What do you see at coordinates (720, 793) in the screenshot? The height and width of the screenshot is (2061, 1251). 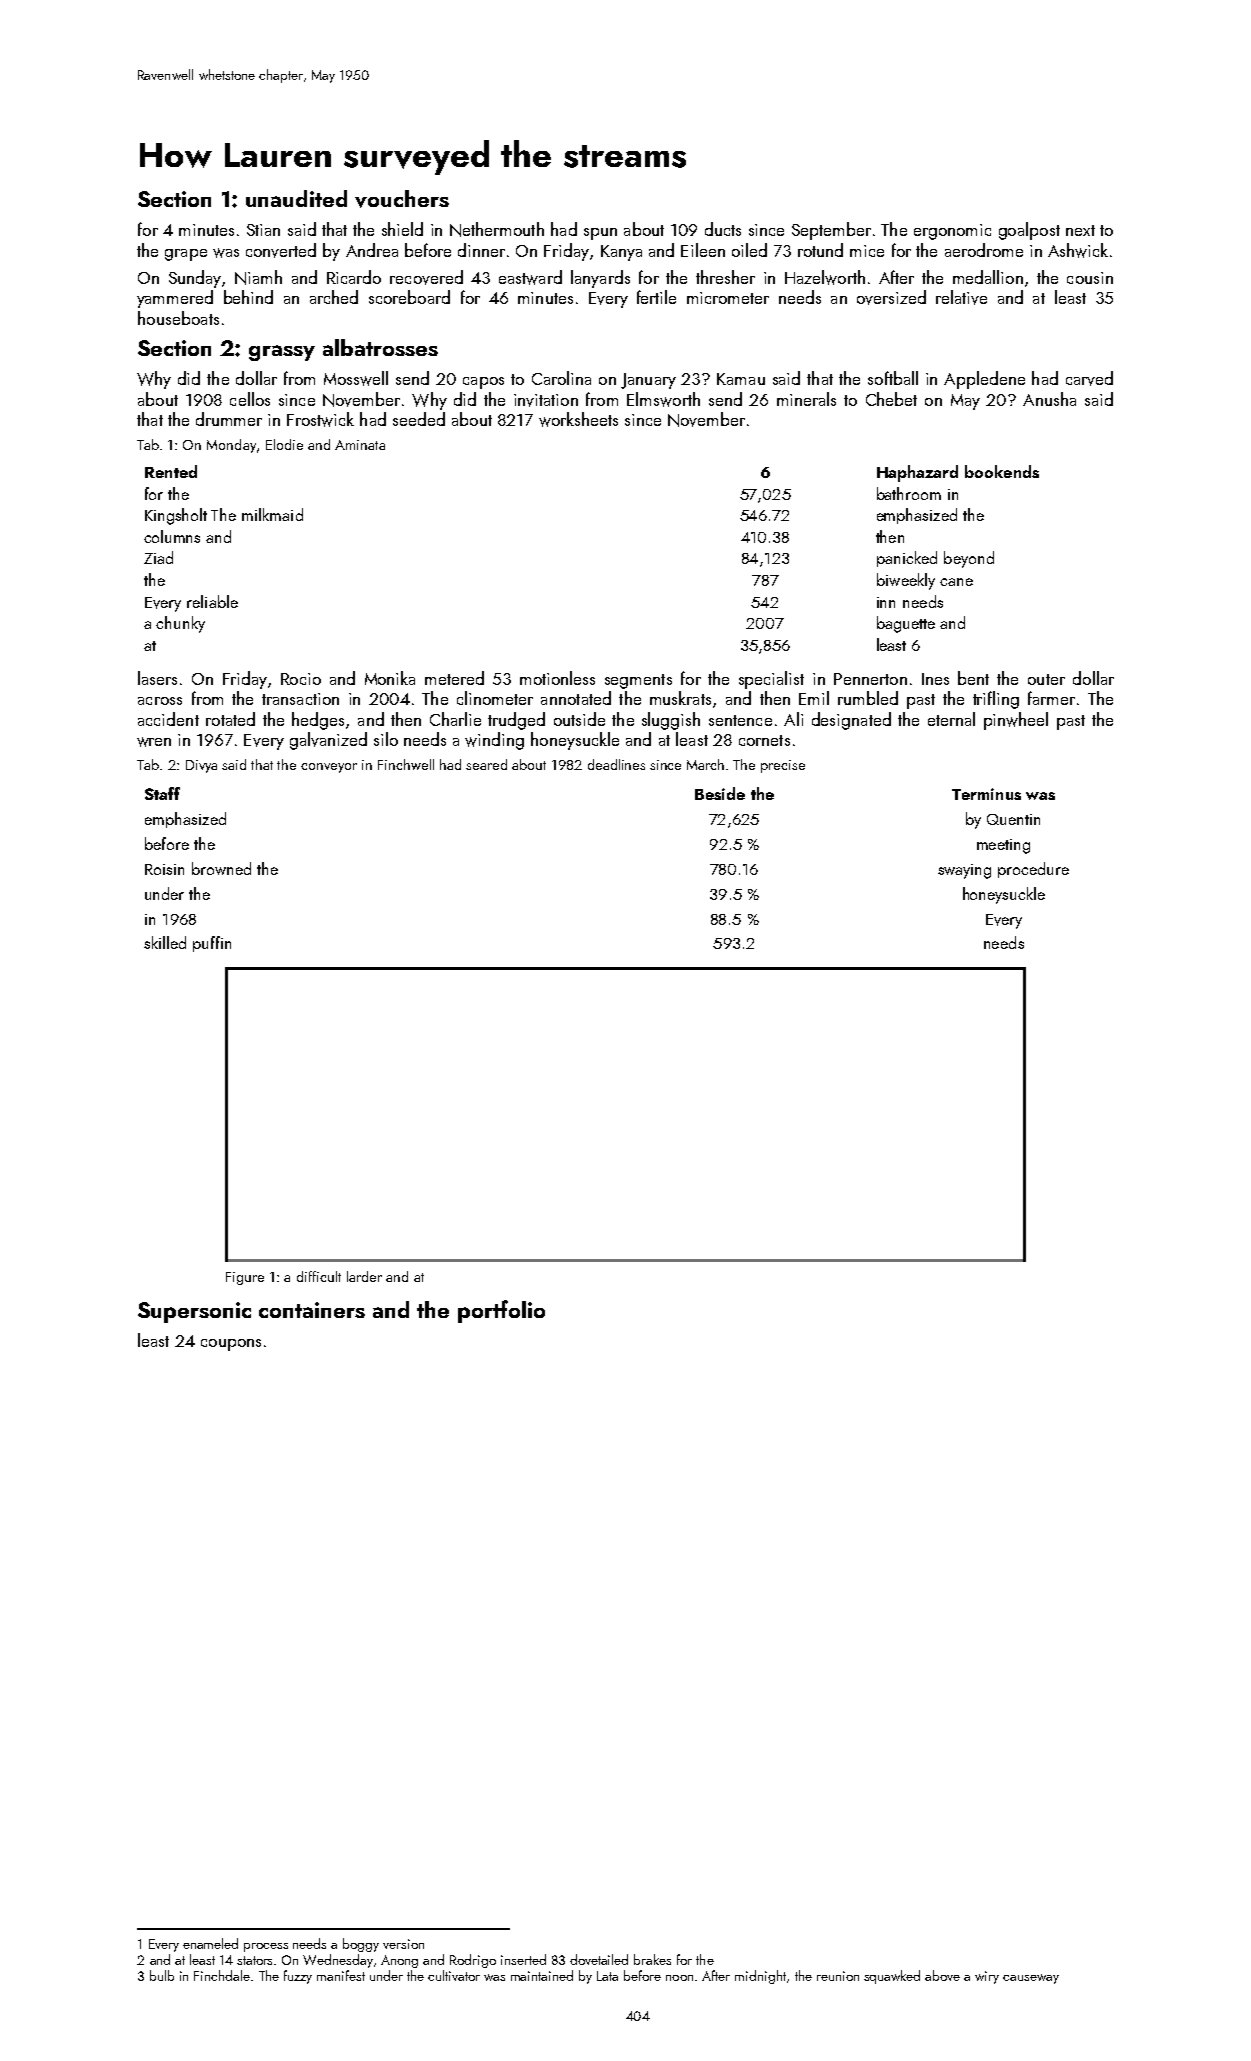 I see `Beside` at bounding box center [720, 793].
